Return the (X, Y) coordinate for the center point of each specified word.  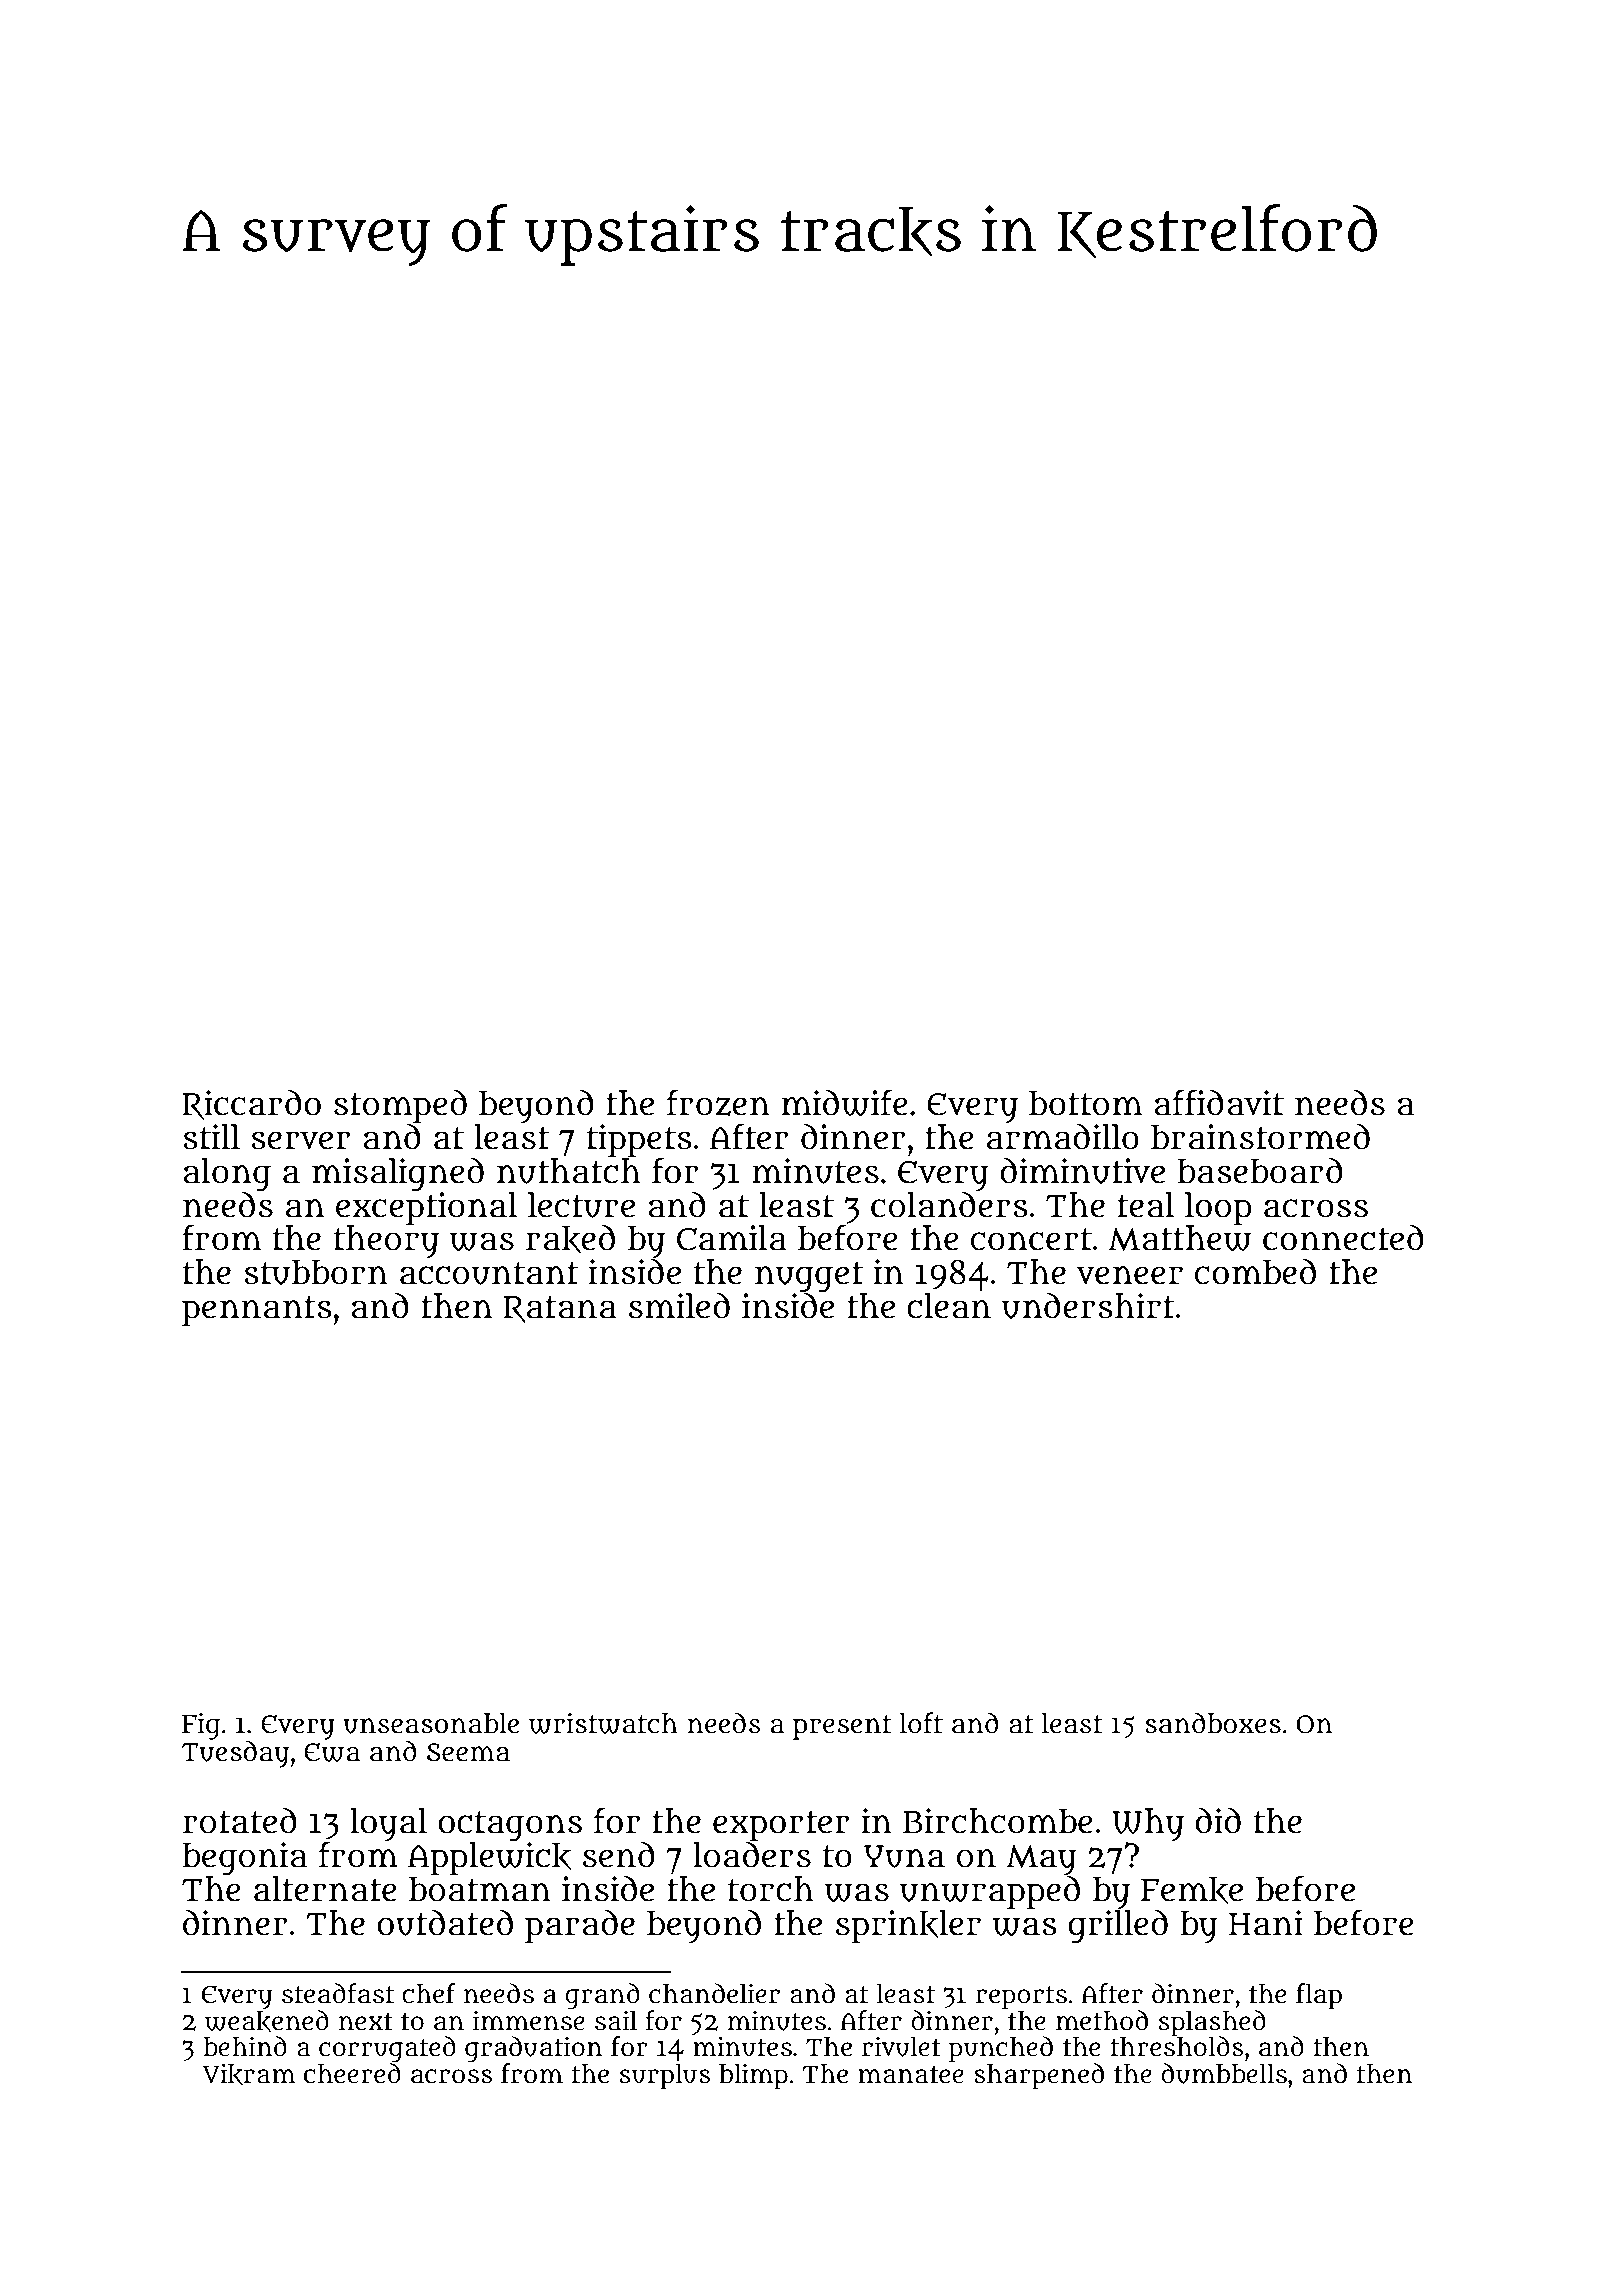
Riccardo (251, 1104)
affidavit (1219, 1102)
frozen (718, 1102)
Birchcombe (997, 1821)
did (1218, 1820)
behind (245, 2046)
